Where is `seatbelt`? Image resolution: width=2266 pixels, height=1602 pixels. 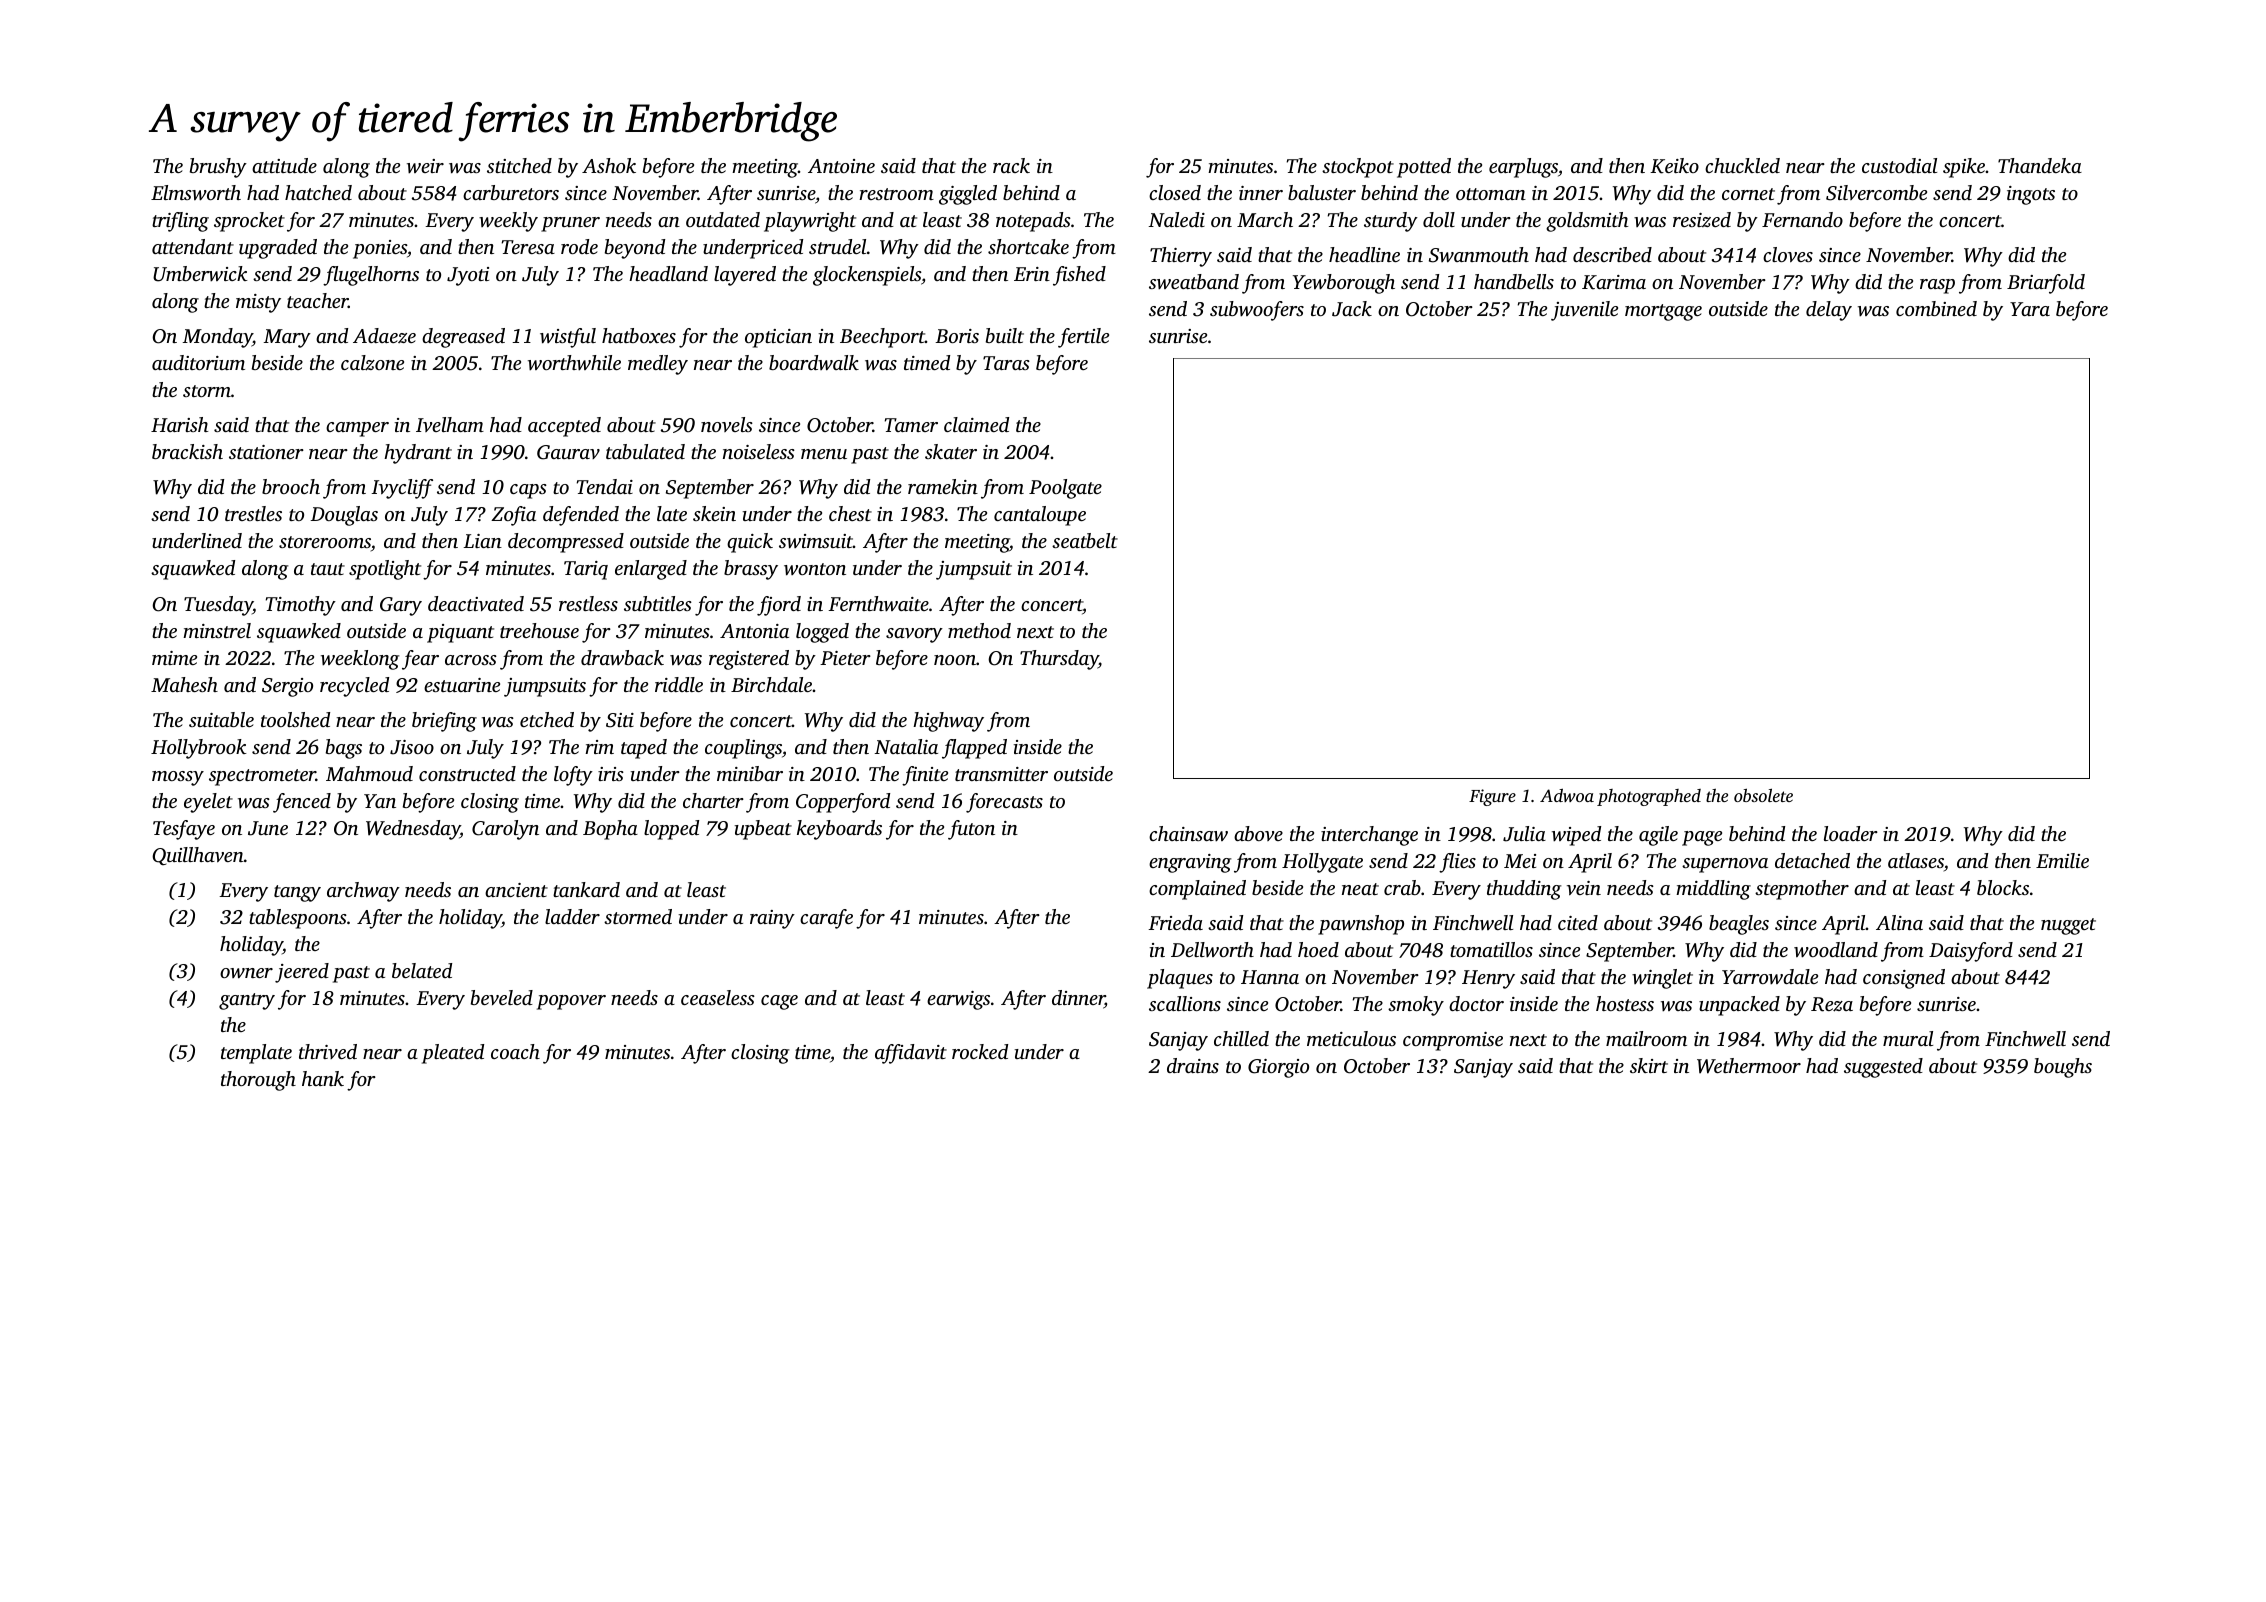 seatbelt is located at coordinates (1085, 540).
